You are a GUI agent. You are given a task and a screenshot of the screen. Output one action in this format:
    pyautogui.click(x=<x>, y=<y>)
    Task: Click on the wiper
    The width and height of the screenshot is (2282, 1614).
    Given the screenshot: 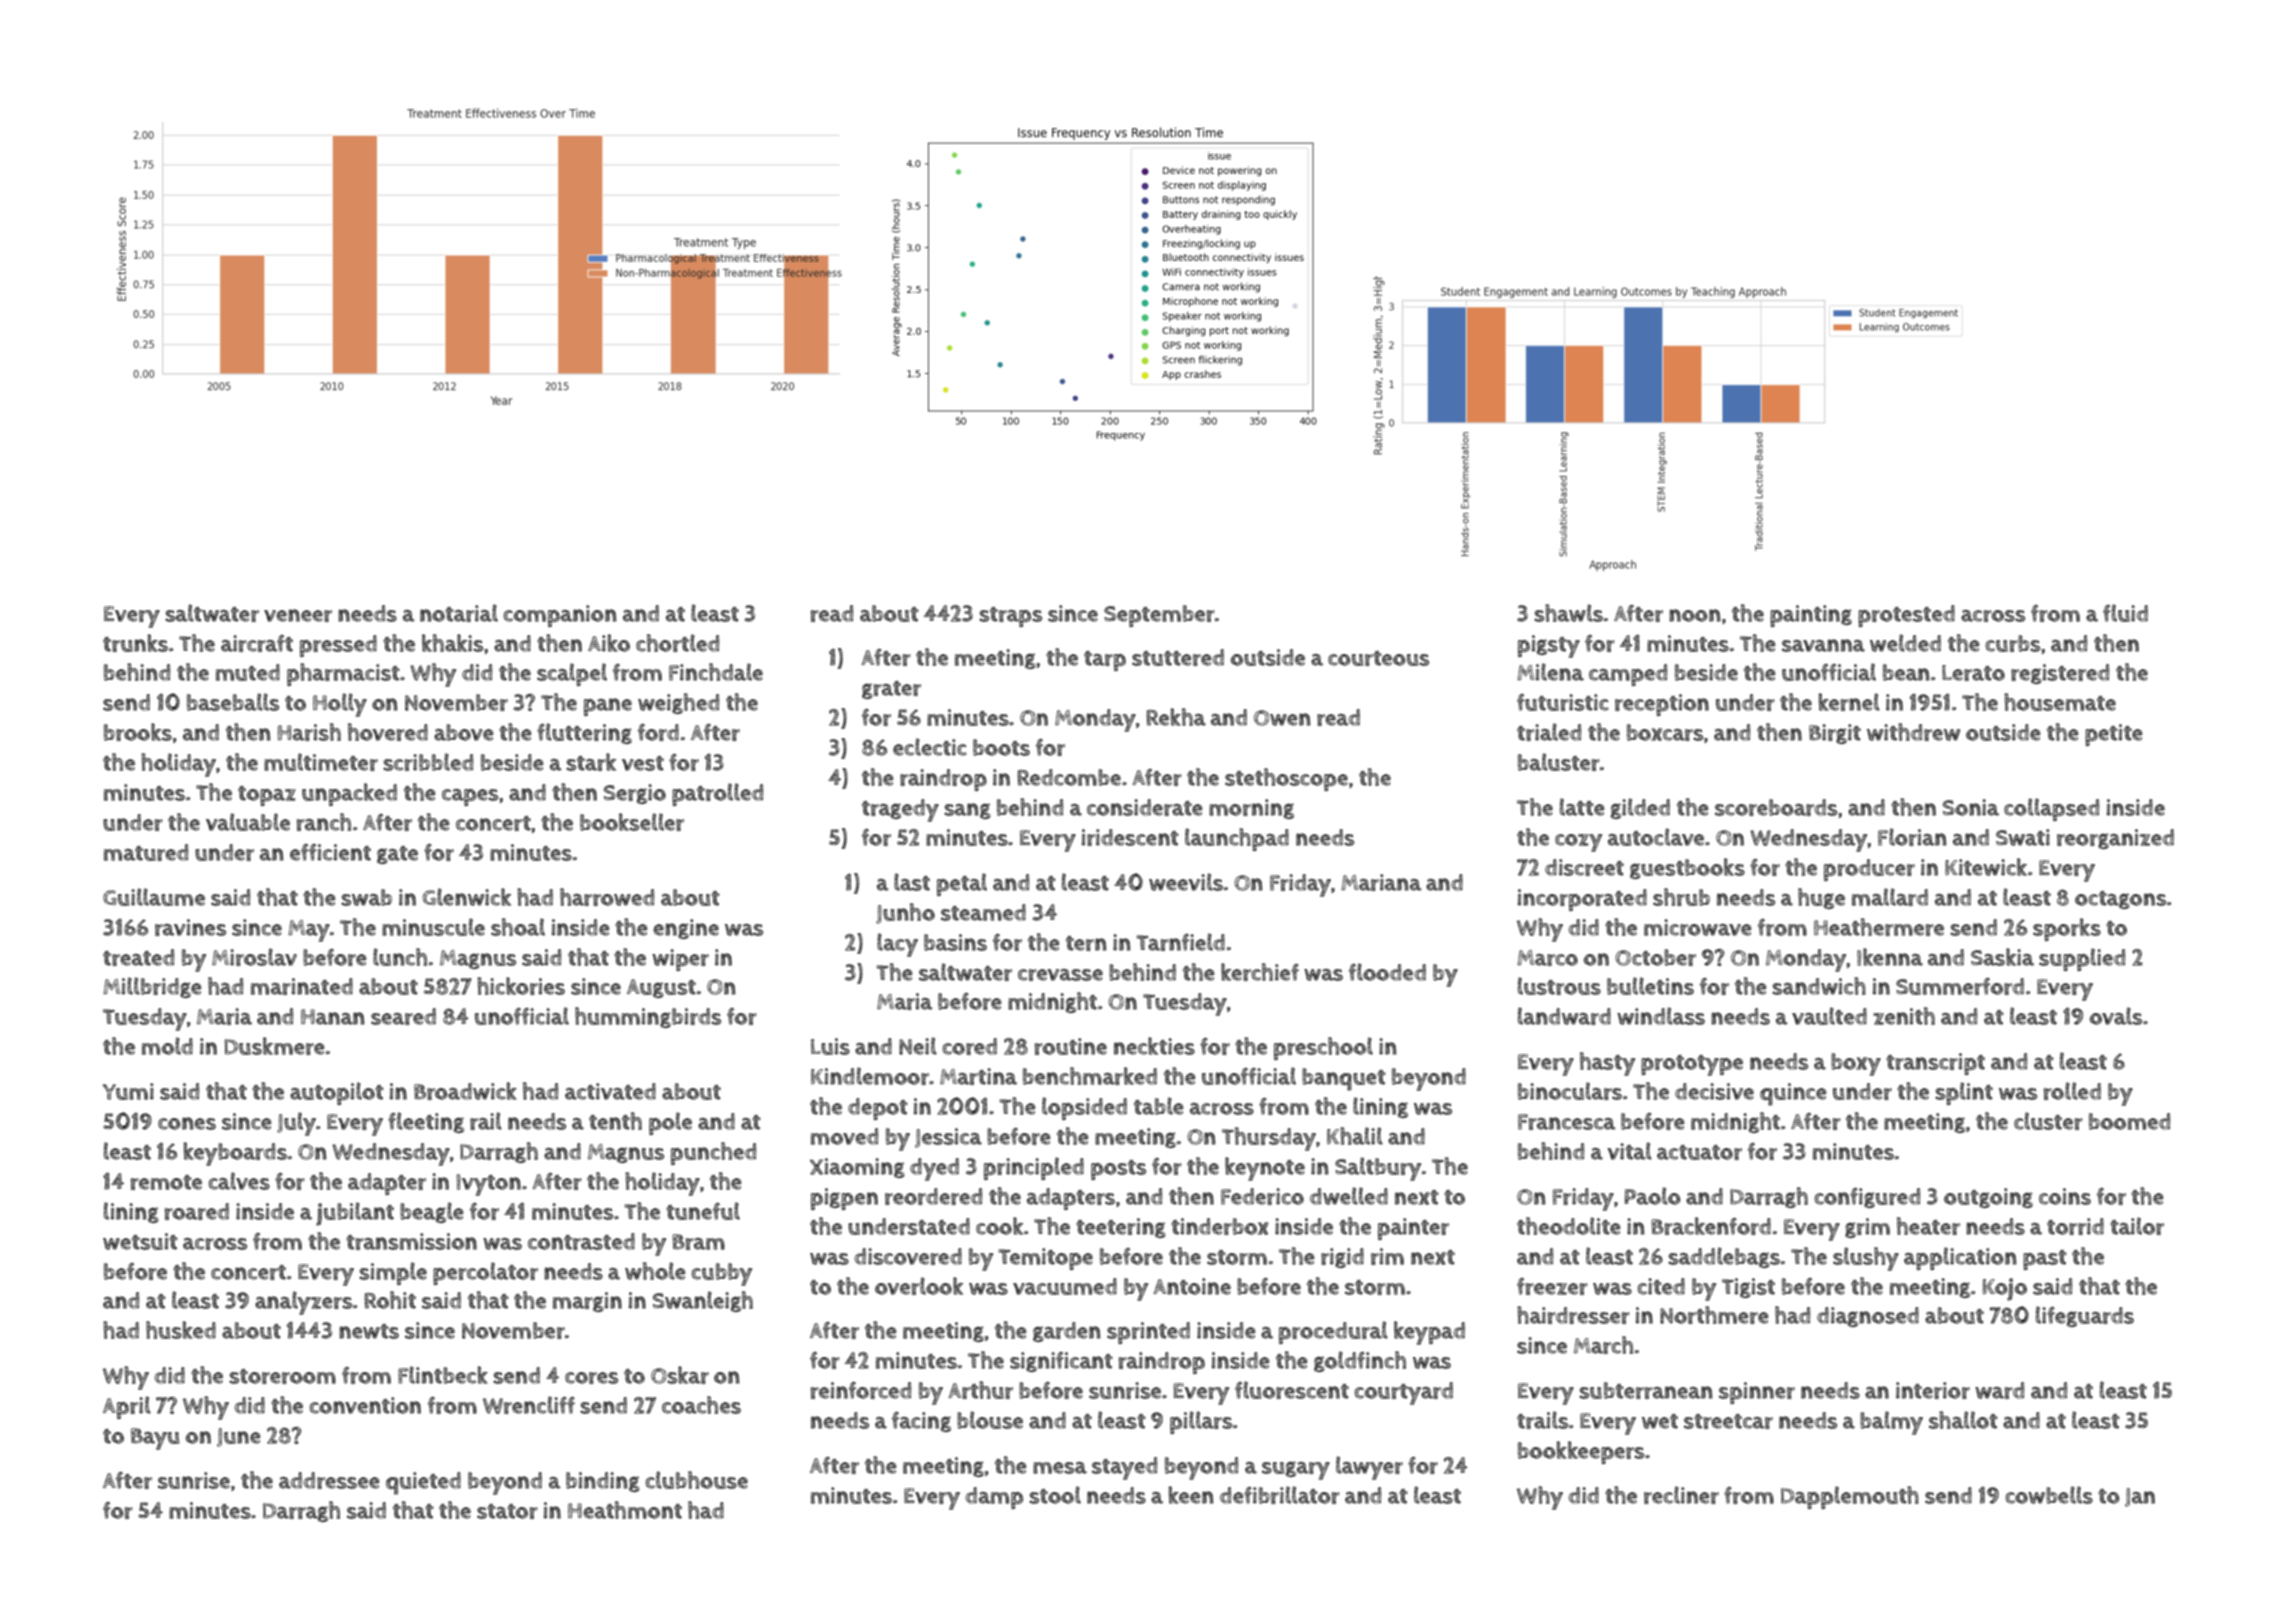 What is the action you would take?
    pyautogui.click(x=680, y=960)
